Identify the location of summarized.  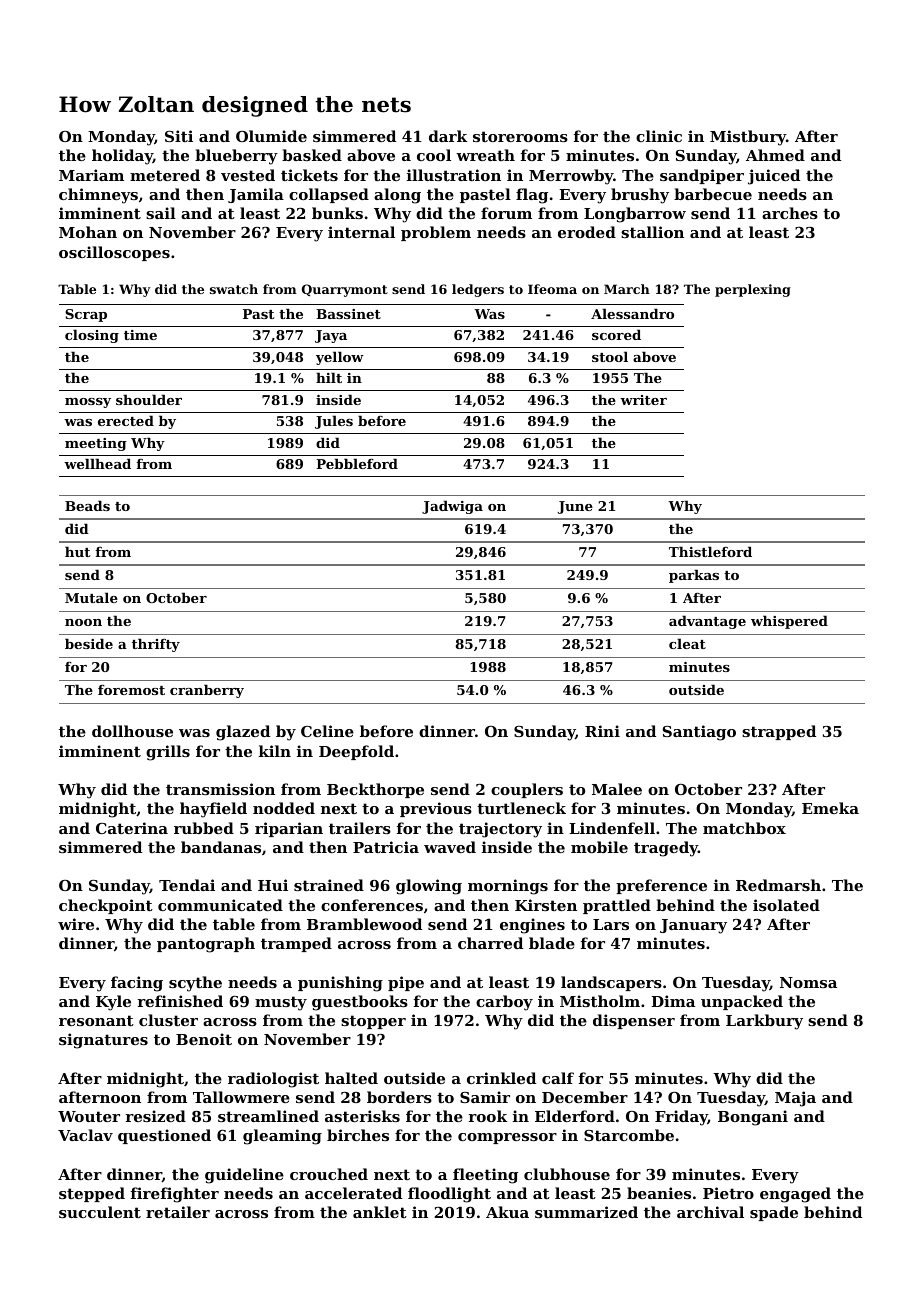
(586, 1212).
